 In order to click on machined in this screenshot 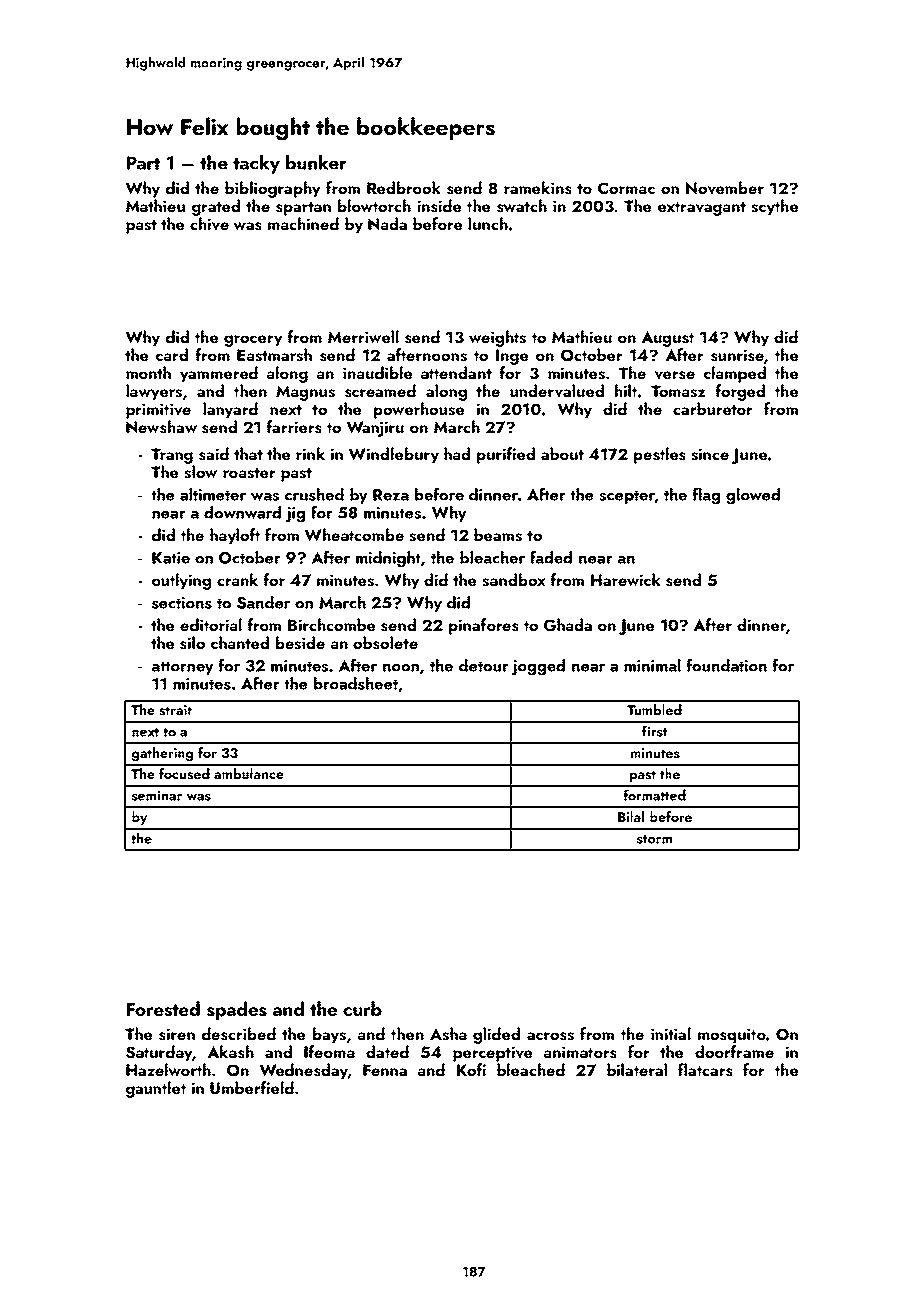, I will do `click(303, 223)`.
